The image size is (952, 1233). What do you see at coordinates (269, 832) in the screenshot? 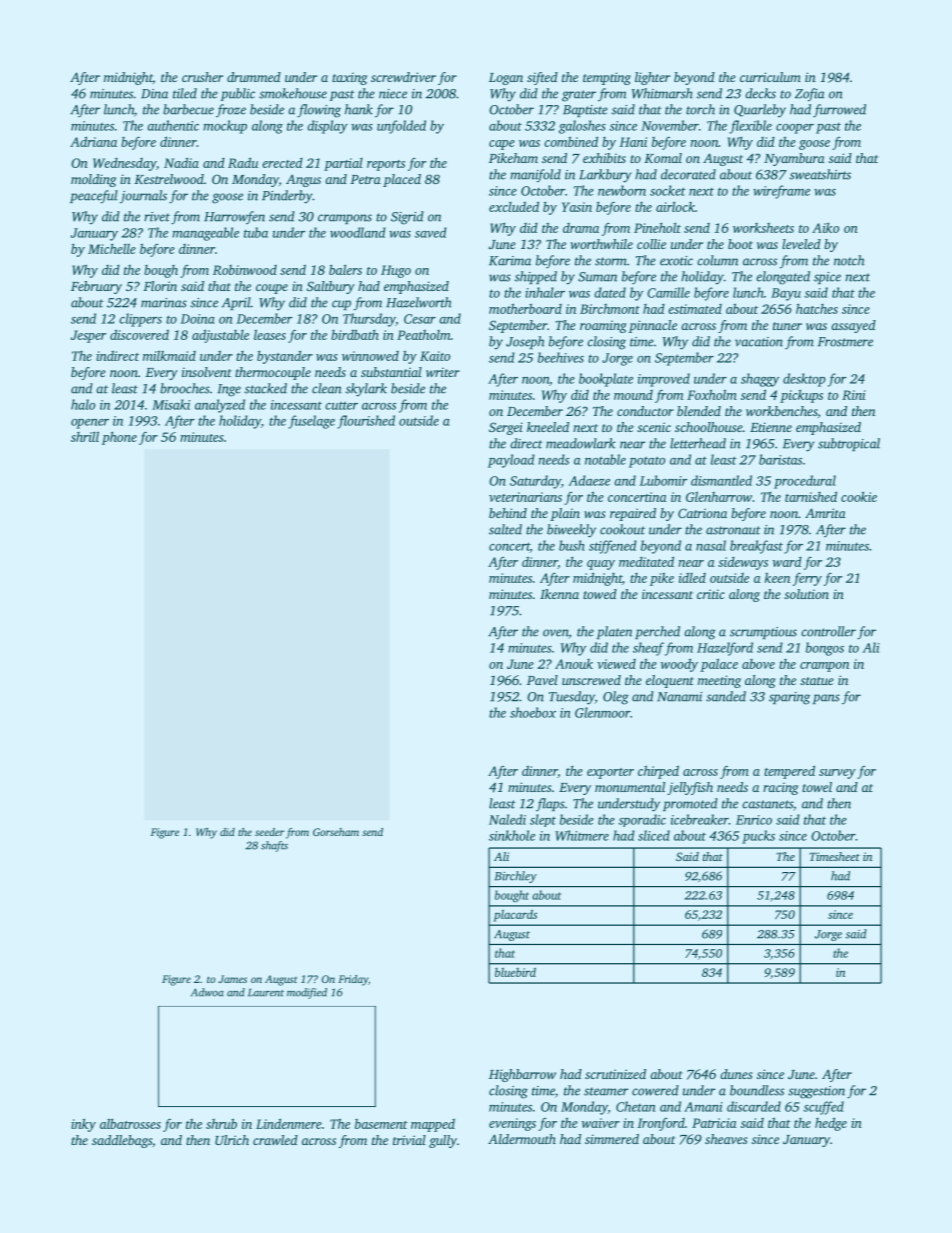
I see `seeder` at bounding box center [269, 832].
